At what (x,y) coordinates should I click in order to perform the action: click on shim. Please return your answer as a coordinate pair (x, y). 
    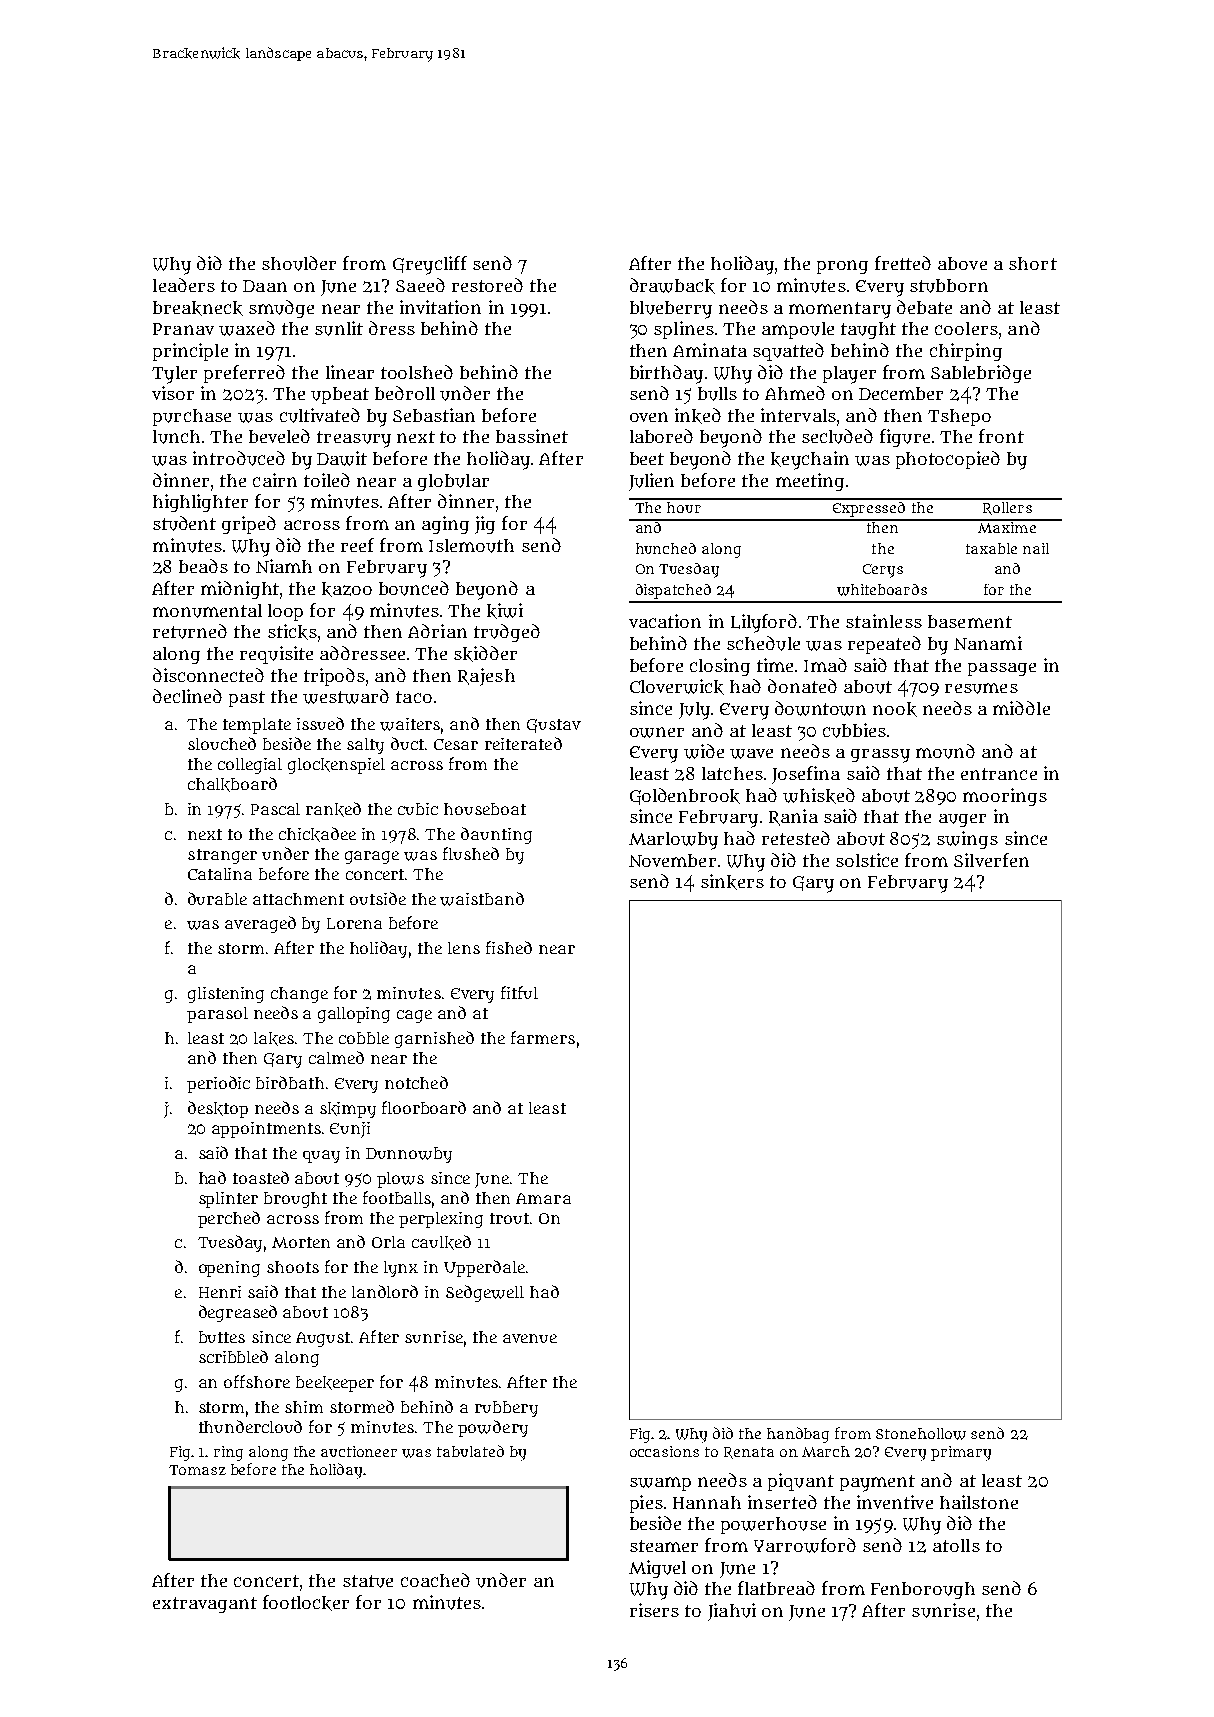
    Looking at the image, I should click on (304, 1407).
